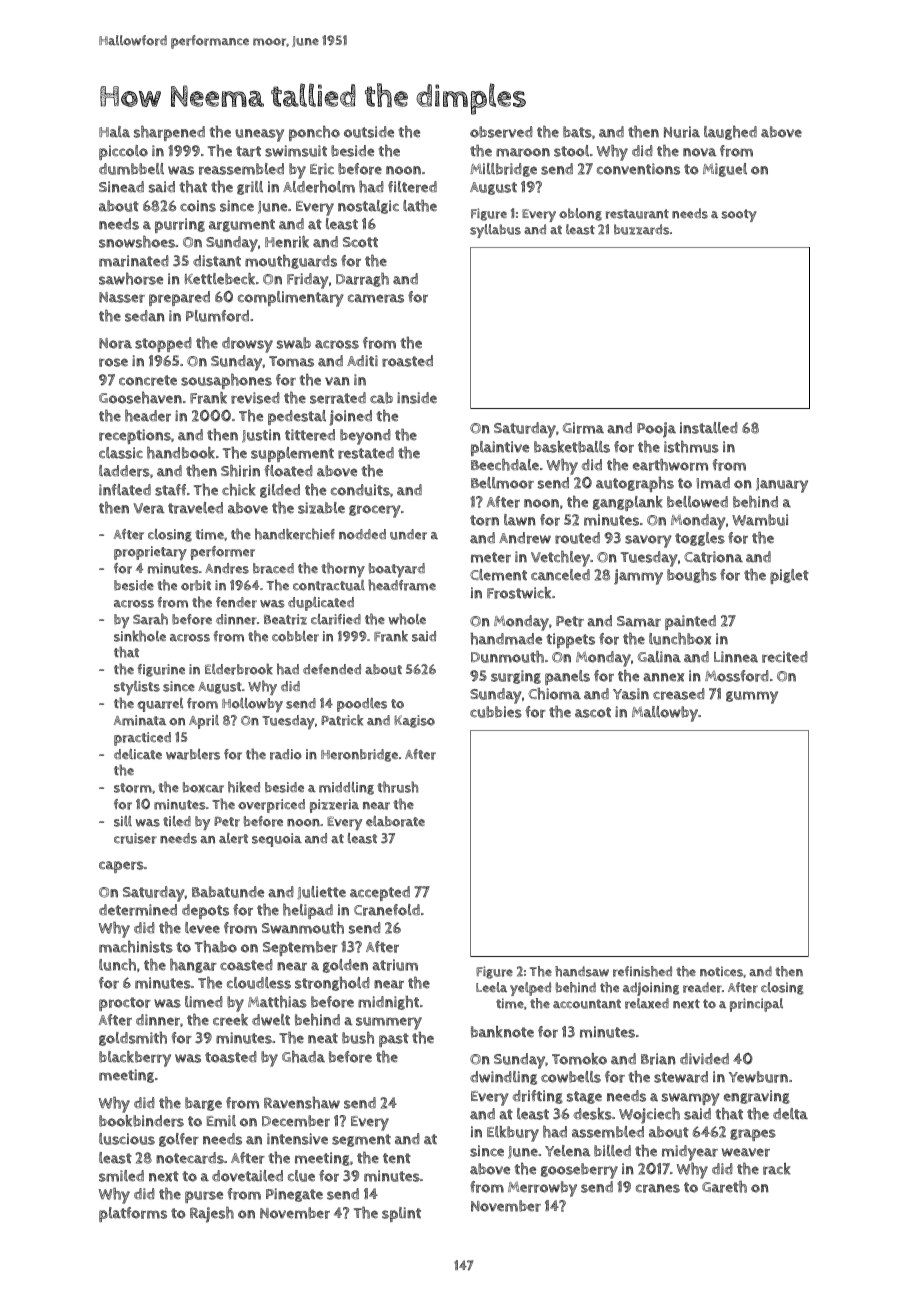  What do you see at coordinates (123, 821) in the screenshot?
I see `sill` at bounding box center [123, 821].
